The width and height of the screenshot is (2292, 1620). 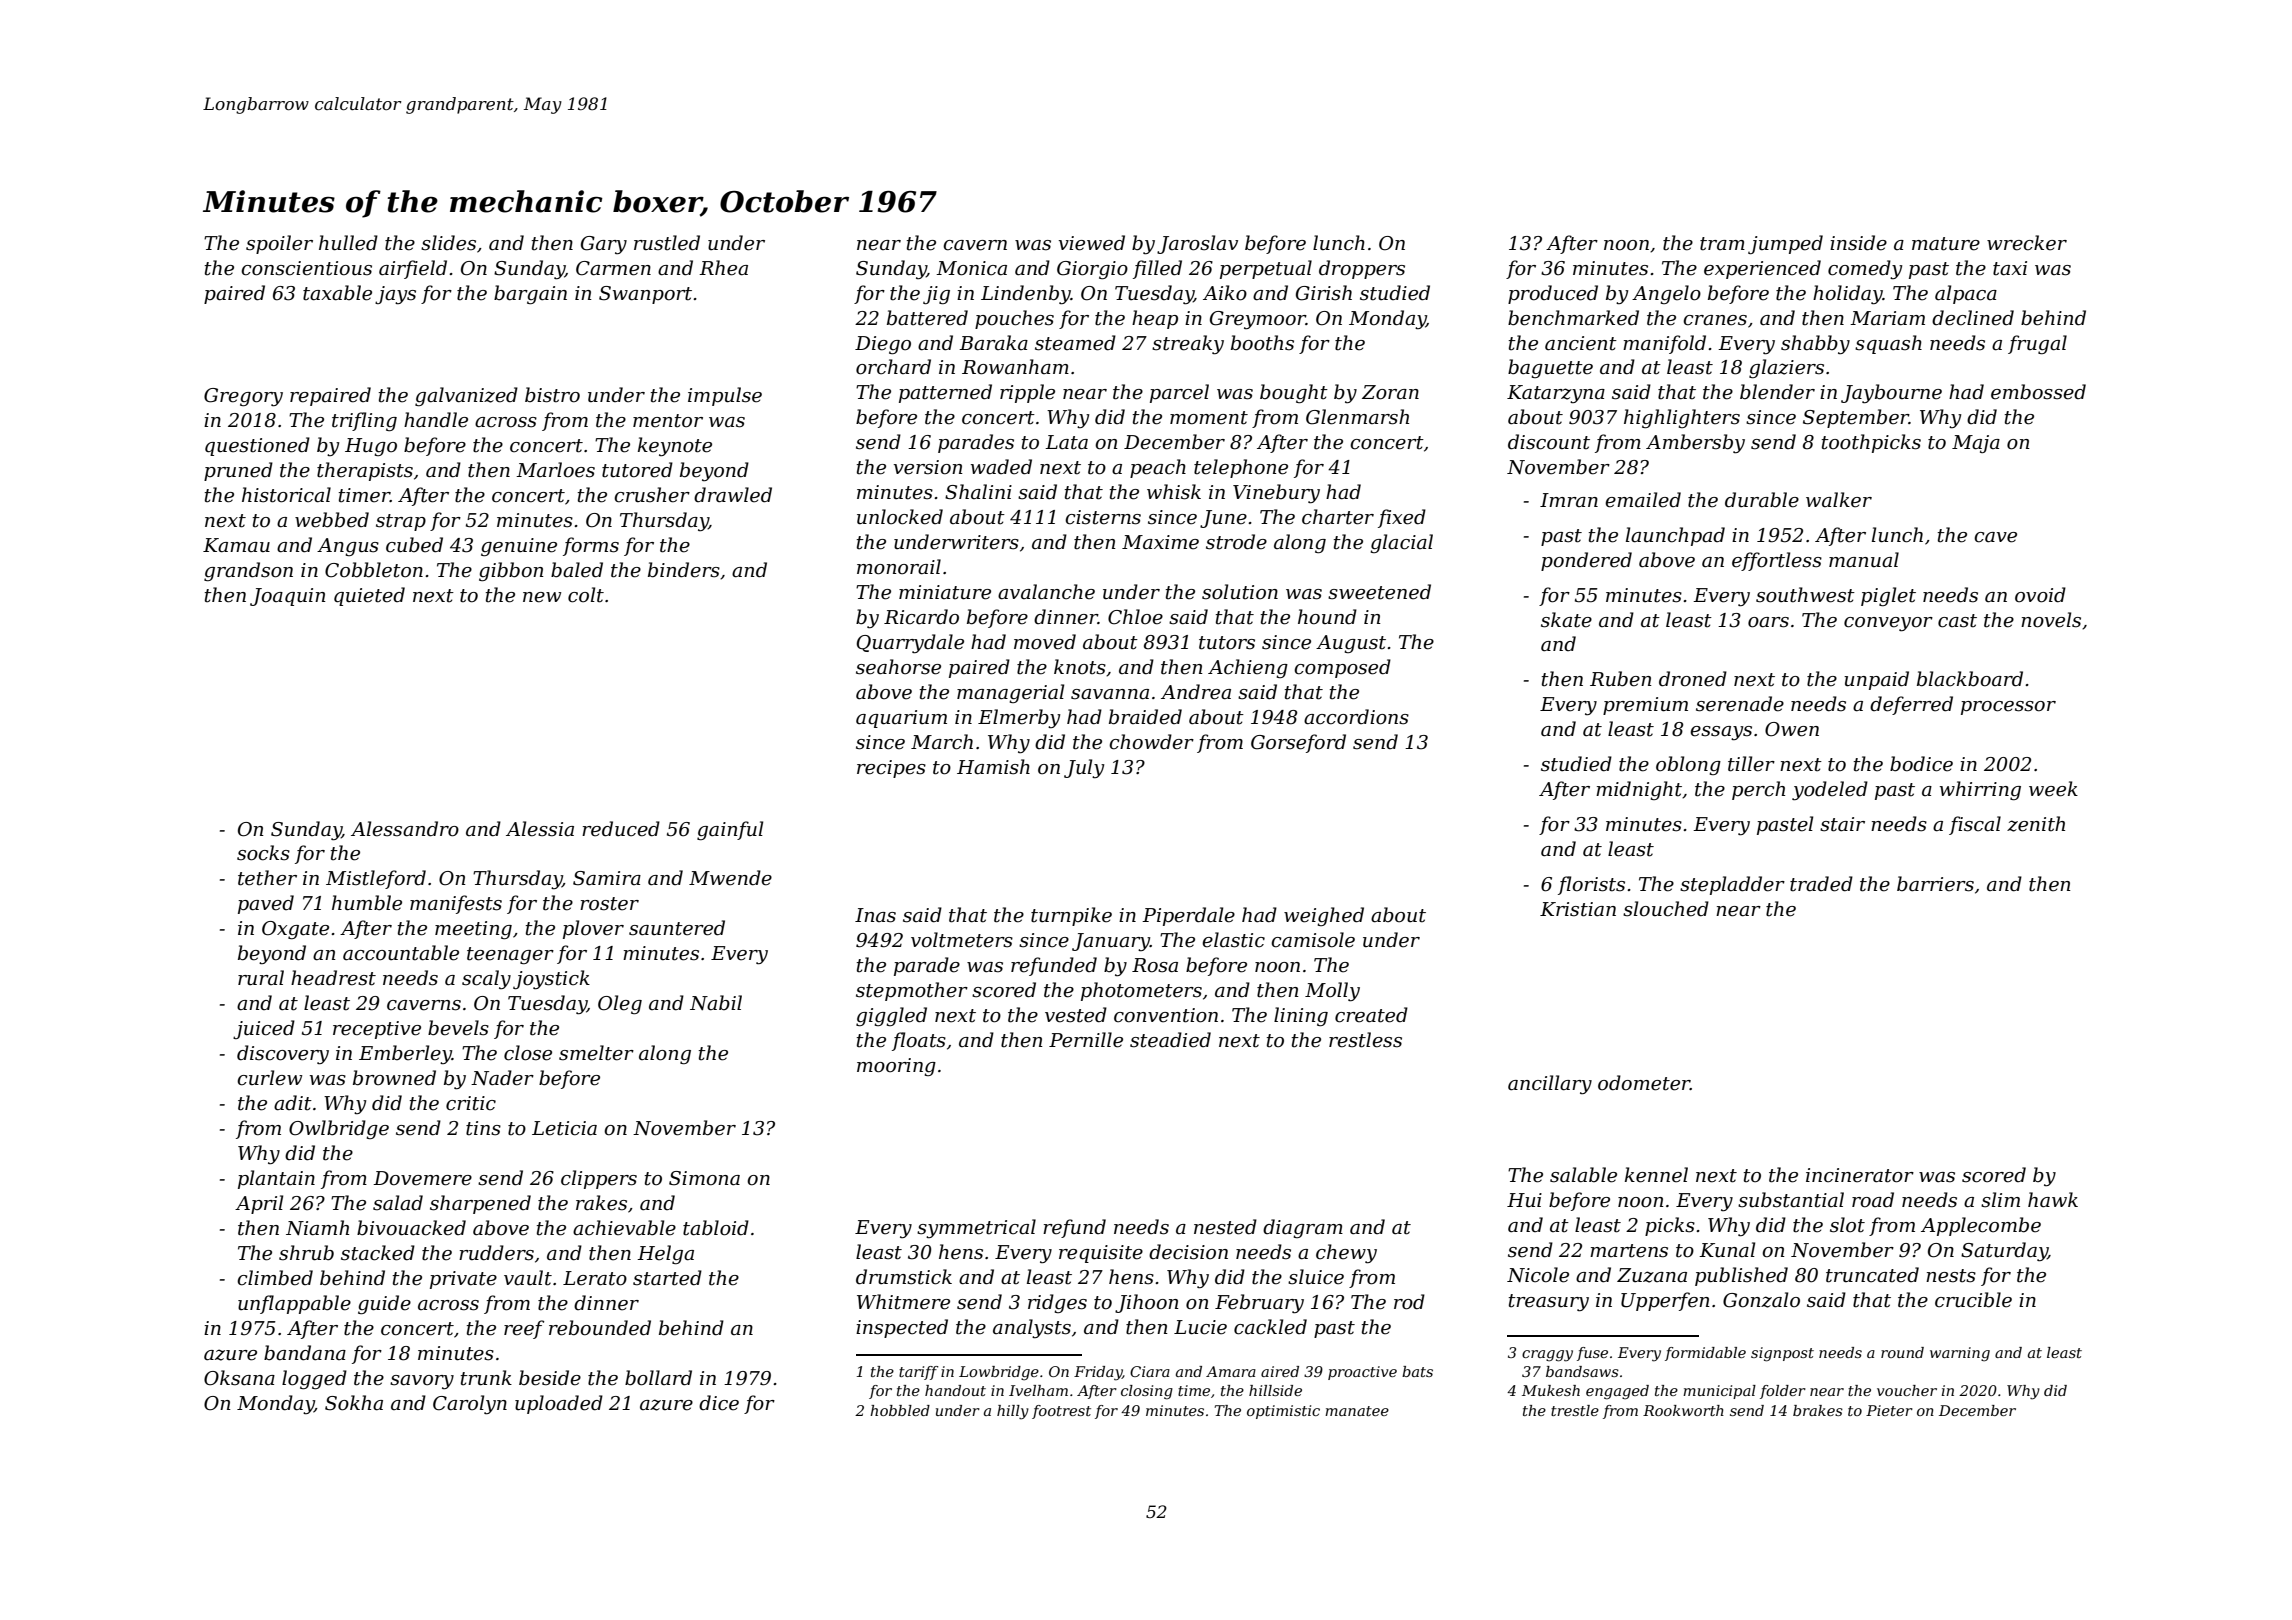 I want to click on recipes, so click(x=891, y=769).
